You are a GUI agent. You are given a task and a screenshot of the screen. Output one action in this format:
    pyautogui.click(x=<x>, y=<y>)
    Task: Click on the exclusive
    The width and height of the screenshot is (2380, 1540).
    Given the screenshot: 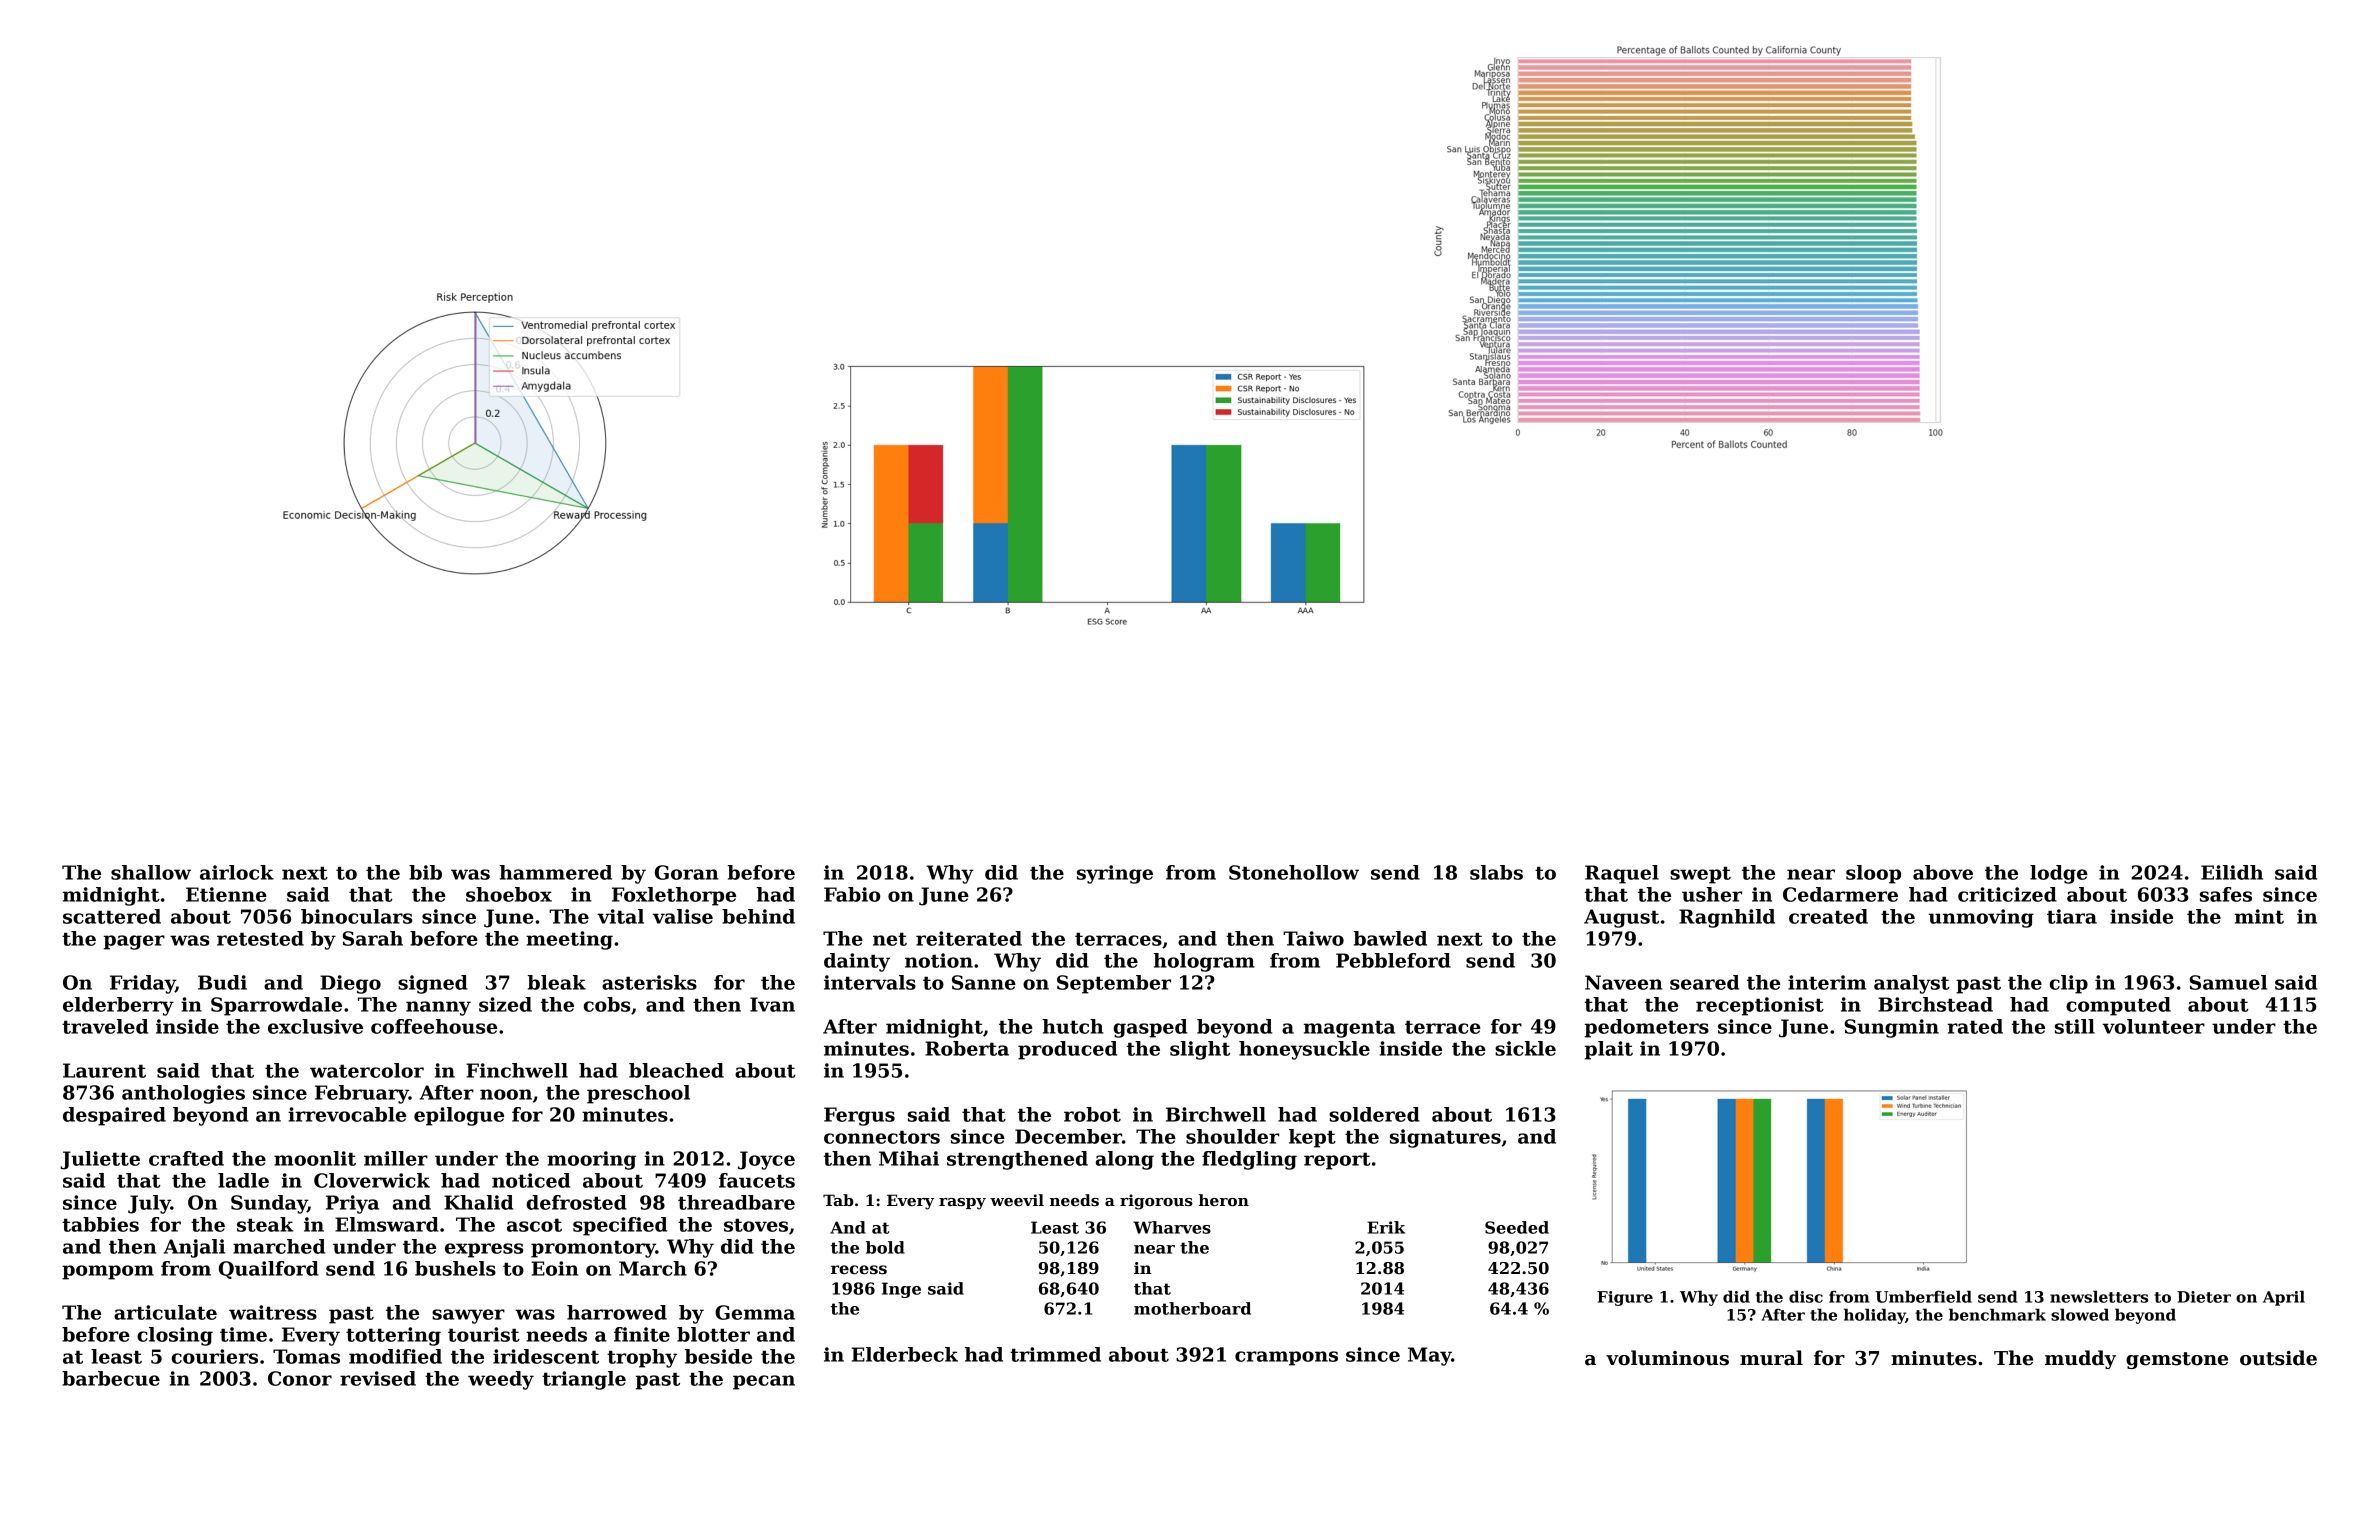 What is the action you would take?
    pyautogui.click(x=315, y=1026)
